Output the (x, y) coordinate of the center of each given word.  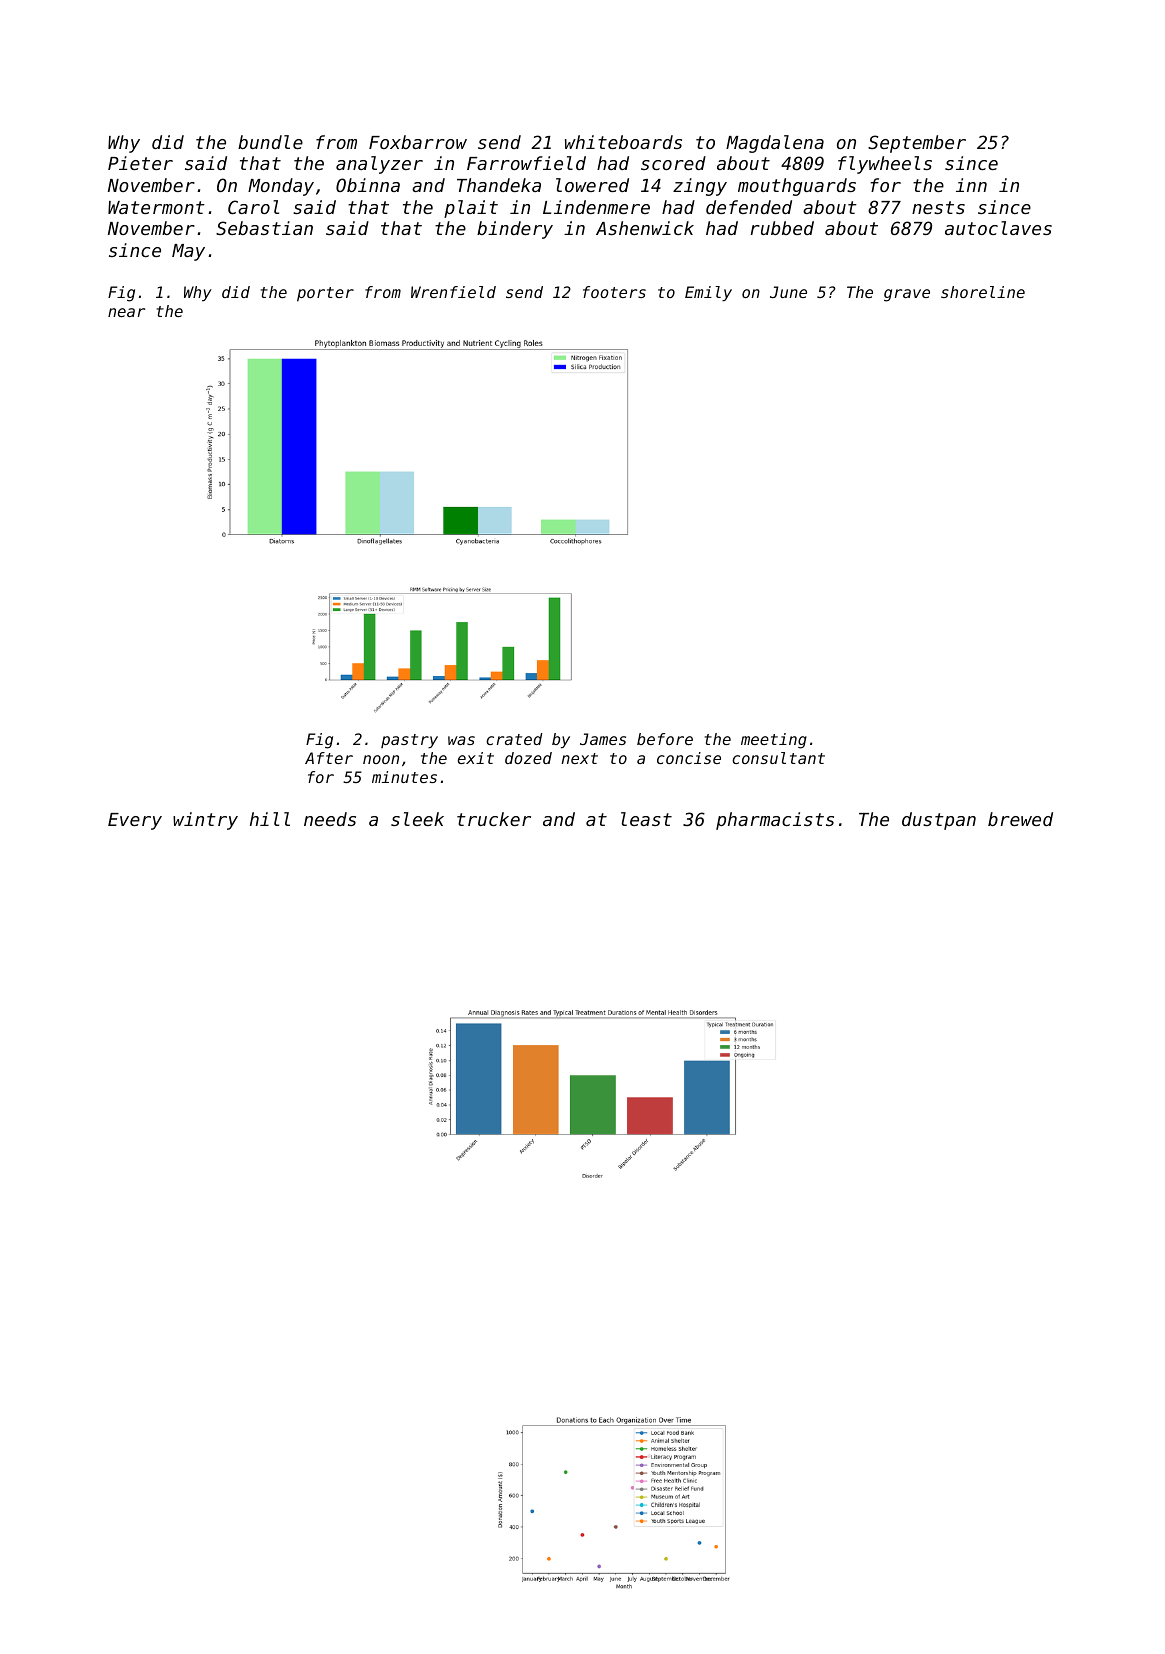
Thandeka (499, 185)
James (603, 739)
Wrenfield (453, 292)
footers (614, 292)
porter (325, 294)
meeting (774, 741)
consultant (778, 758)
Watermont (156, 207)
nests (938, 207)
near (126, 312)
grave (907, 295)
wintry (205, 821)
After (329, 758)
